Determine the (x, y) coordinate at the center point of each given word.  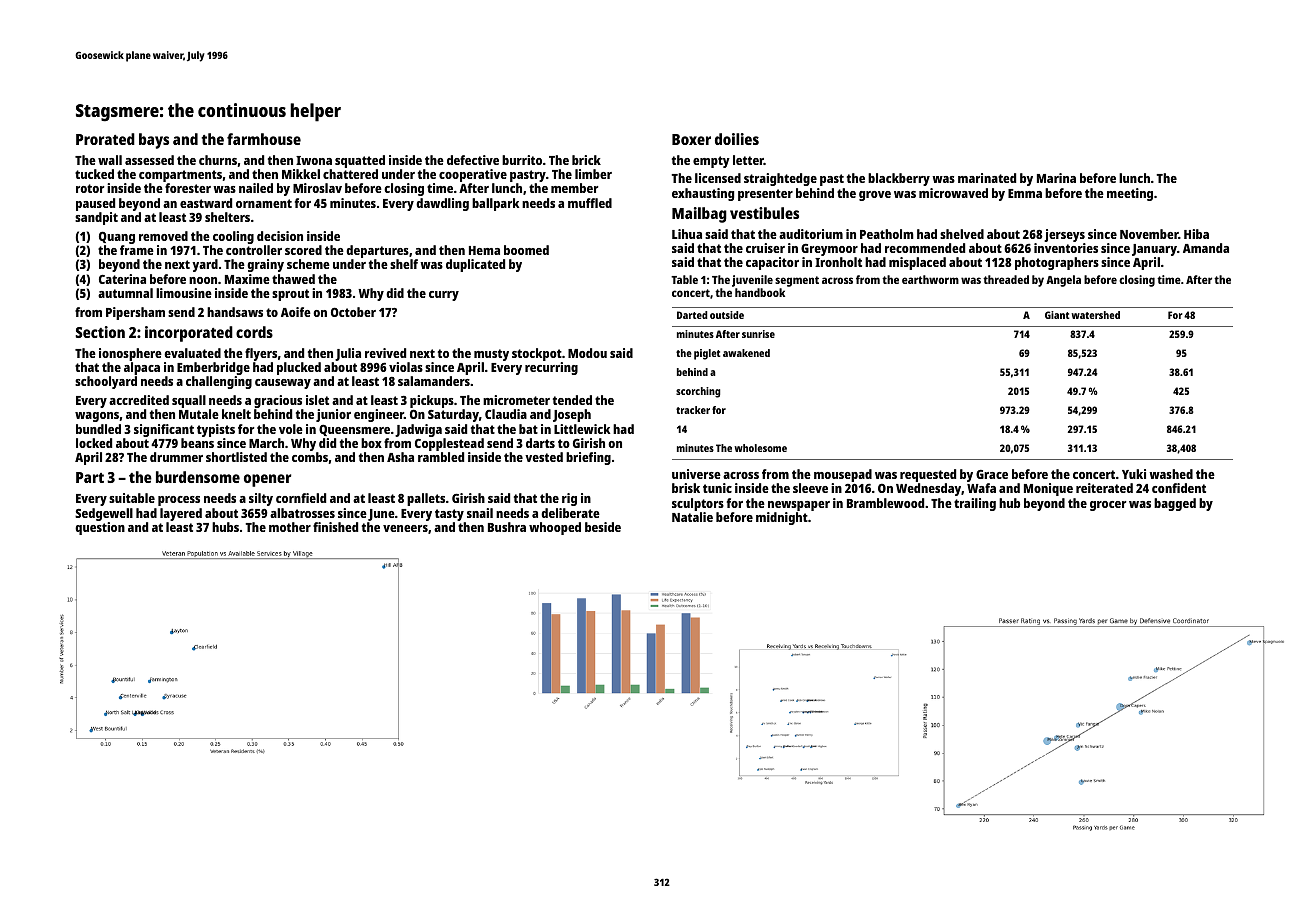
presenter (765, 195)
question (100, 528)
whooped (555, 528)
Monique (1048, 489)
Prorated (105, 139)
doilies (737, 139)
